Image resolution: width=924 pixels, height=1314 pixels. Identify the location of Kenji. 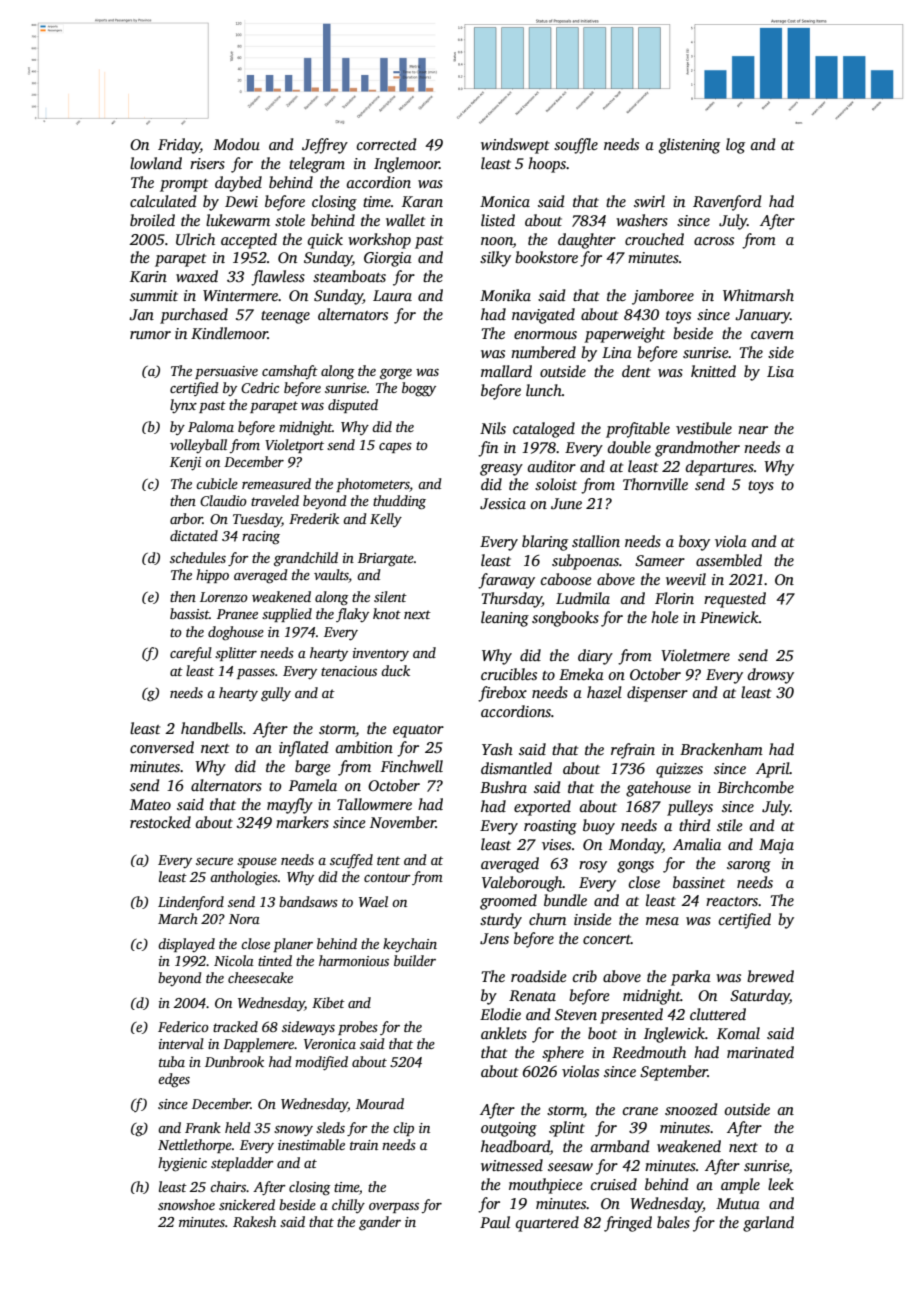
(185, 463).
